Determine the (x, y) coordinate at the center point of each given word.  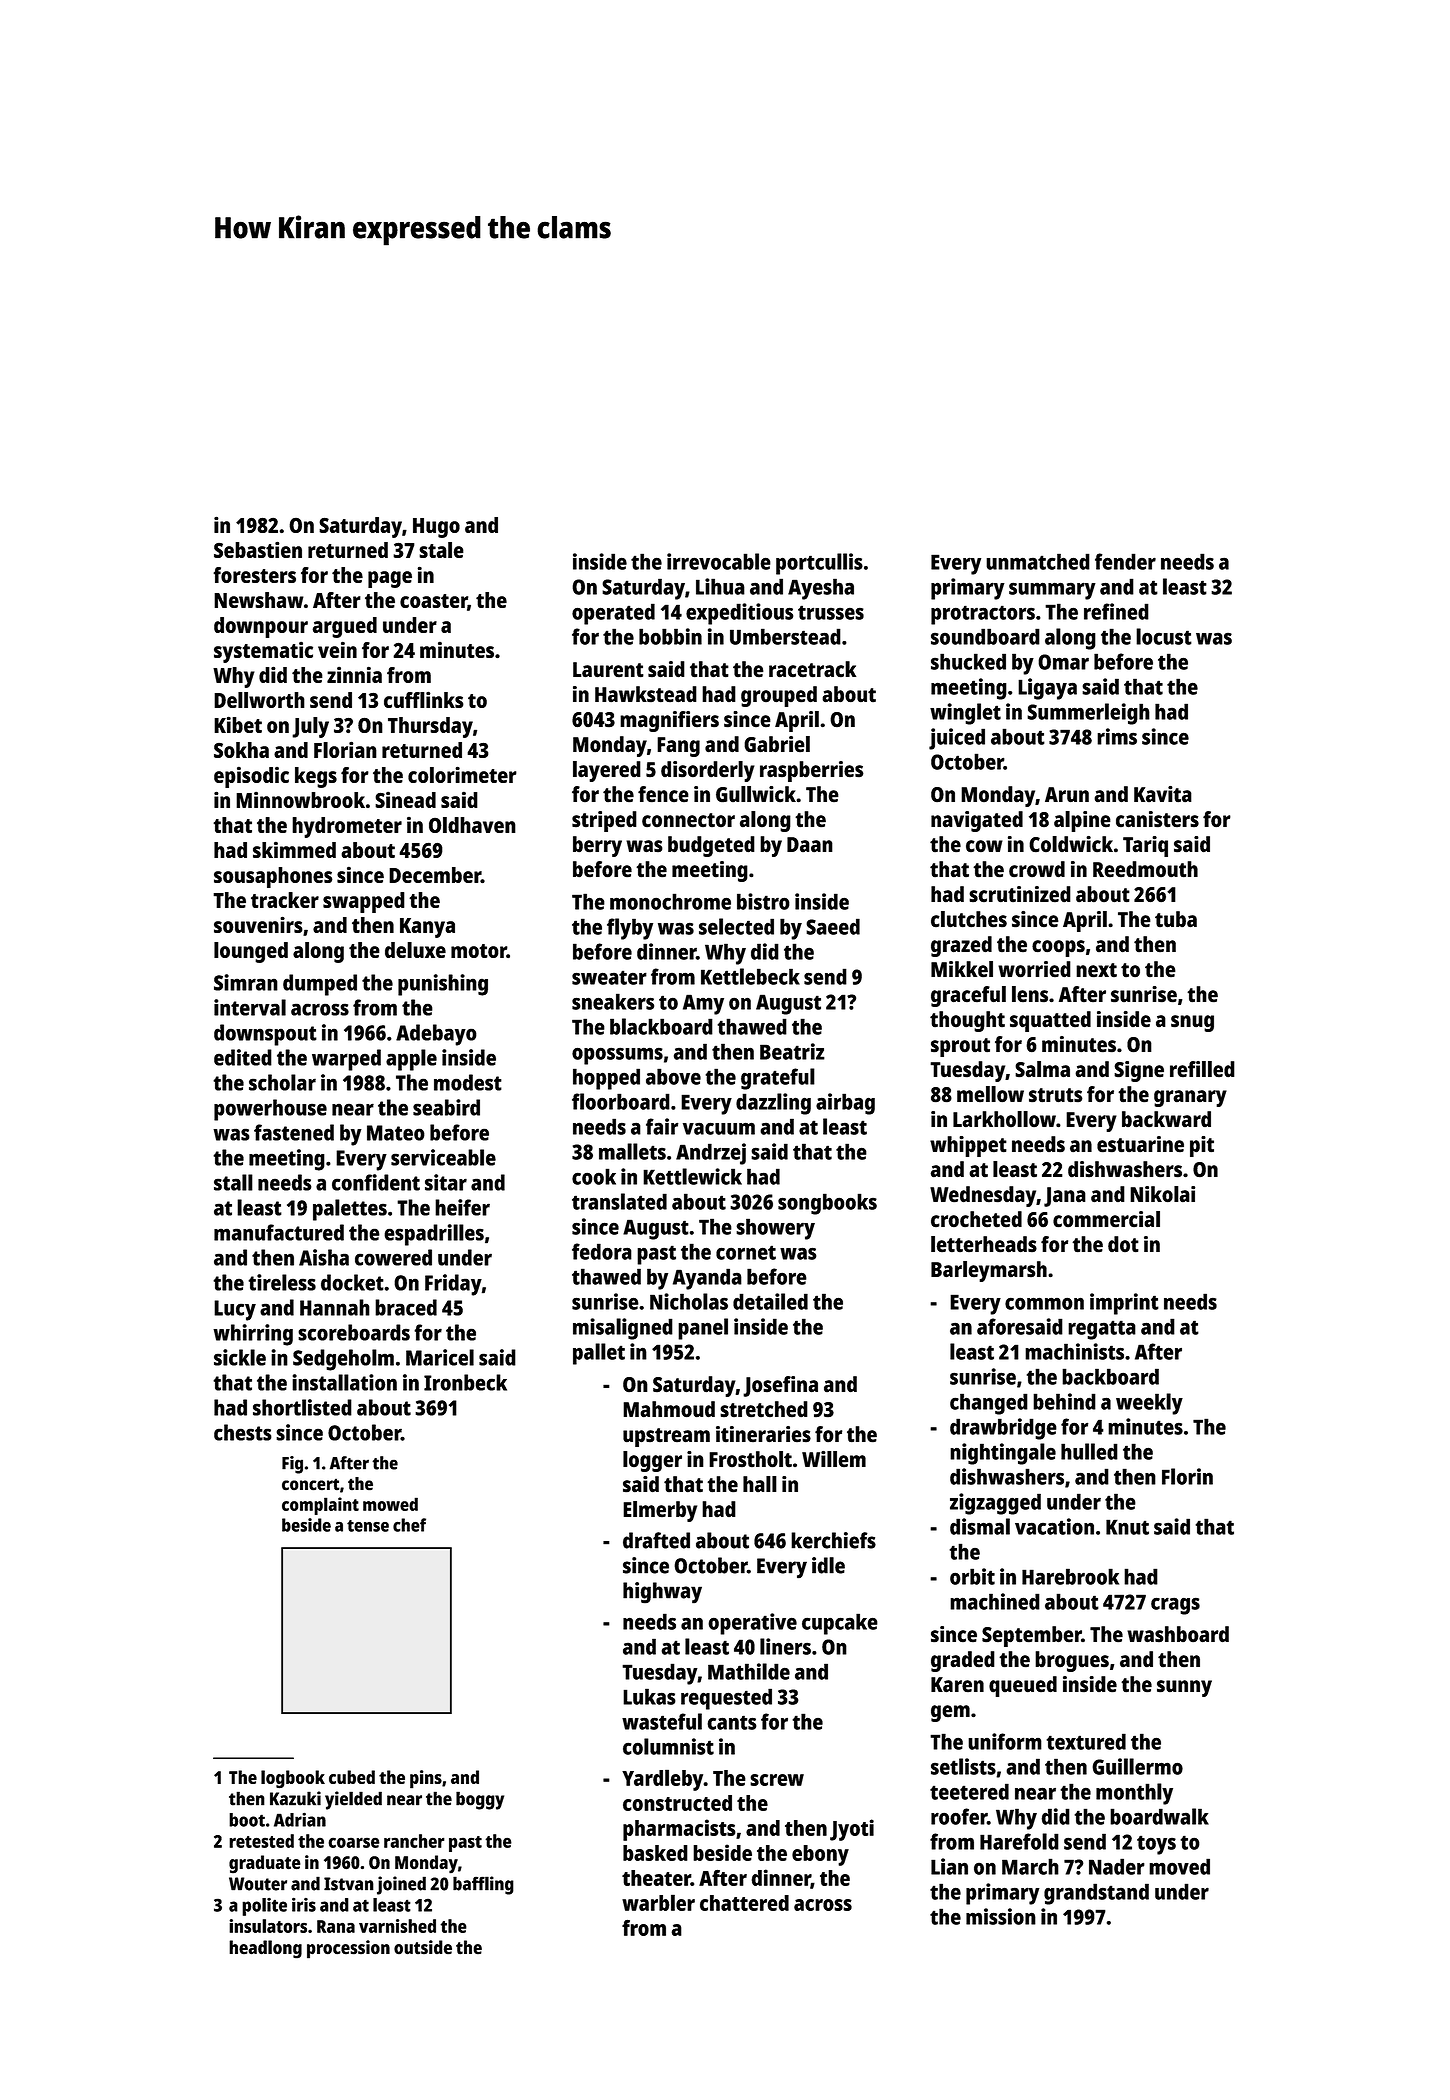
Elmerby (660, 1511)
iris (304, 1904)
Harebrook (1070, 1576)
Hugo (436, 528)
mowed (390, 1504)
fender (1125, 561)
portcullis (819, 564)
